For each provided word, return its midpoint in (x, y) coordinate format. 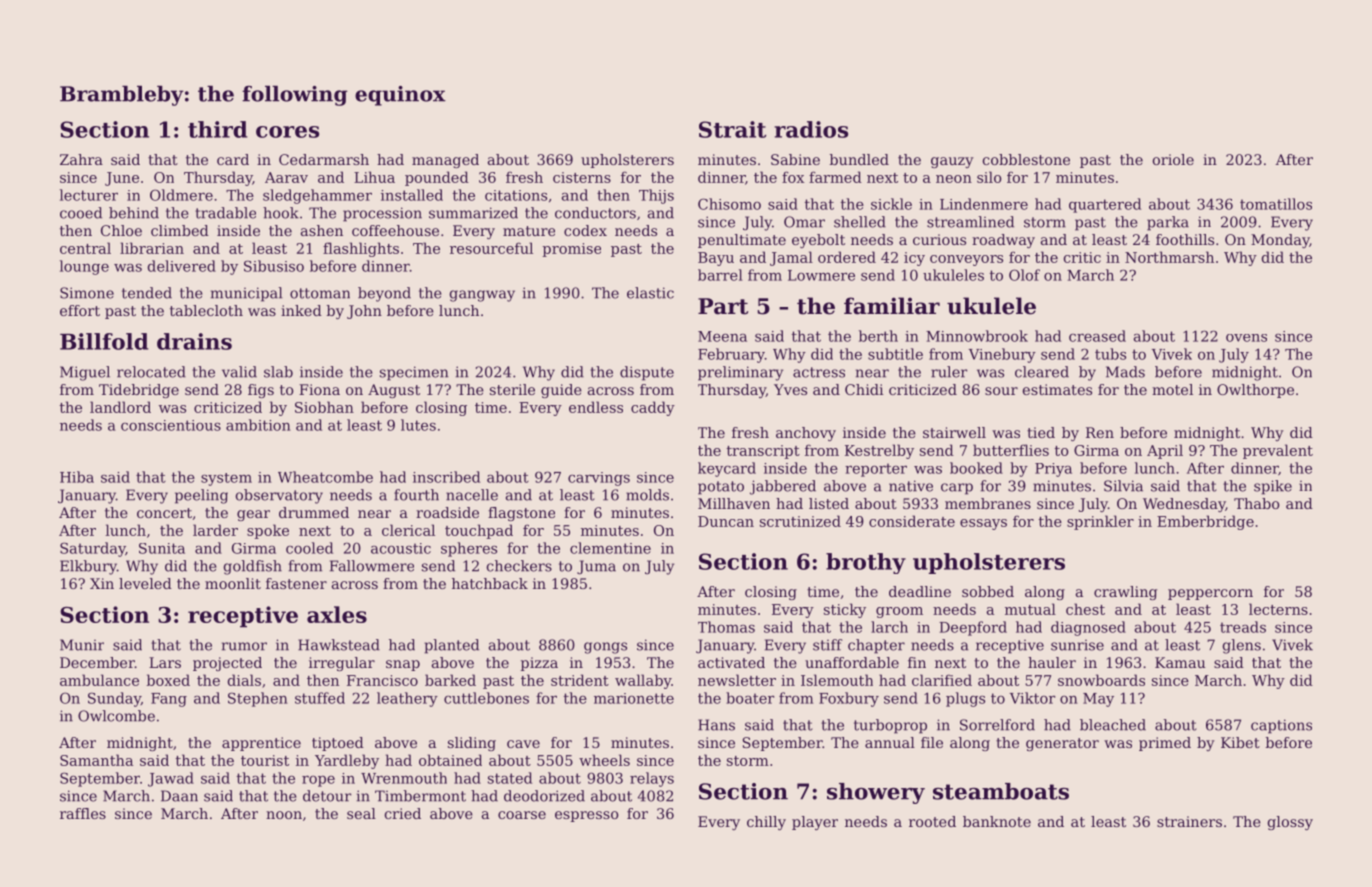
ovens (1246, 338)
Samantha (96, 760)
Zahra (81, 159)
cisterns (582, 177)
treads (1243, 627)
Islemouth (837, 680)
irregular (342, 664)
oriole (1173, 159)
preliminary (740, 373)
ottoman (320, 293)
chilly (766, 823)
